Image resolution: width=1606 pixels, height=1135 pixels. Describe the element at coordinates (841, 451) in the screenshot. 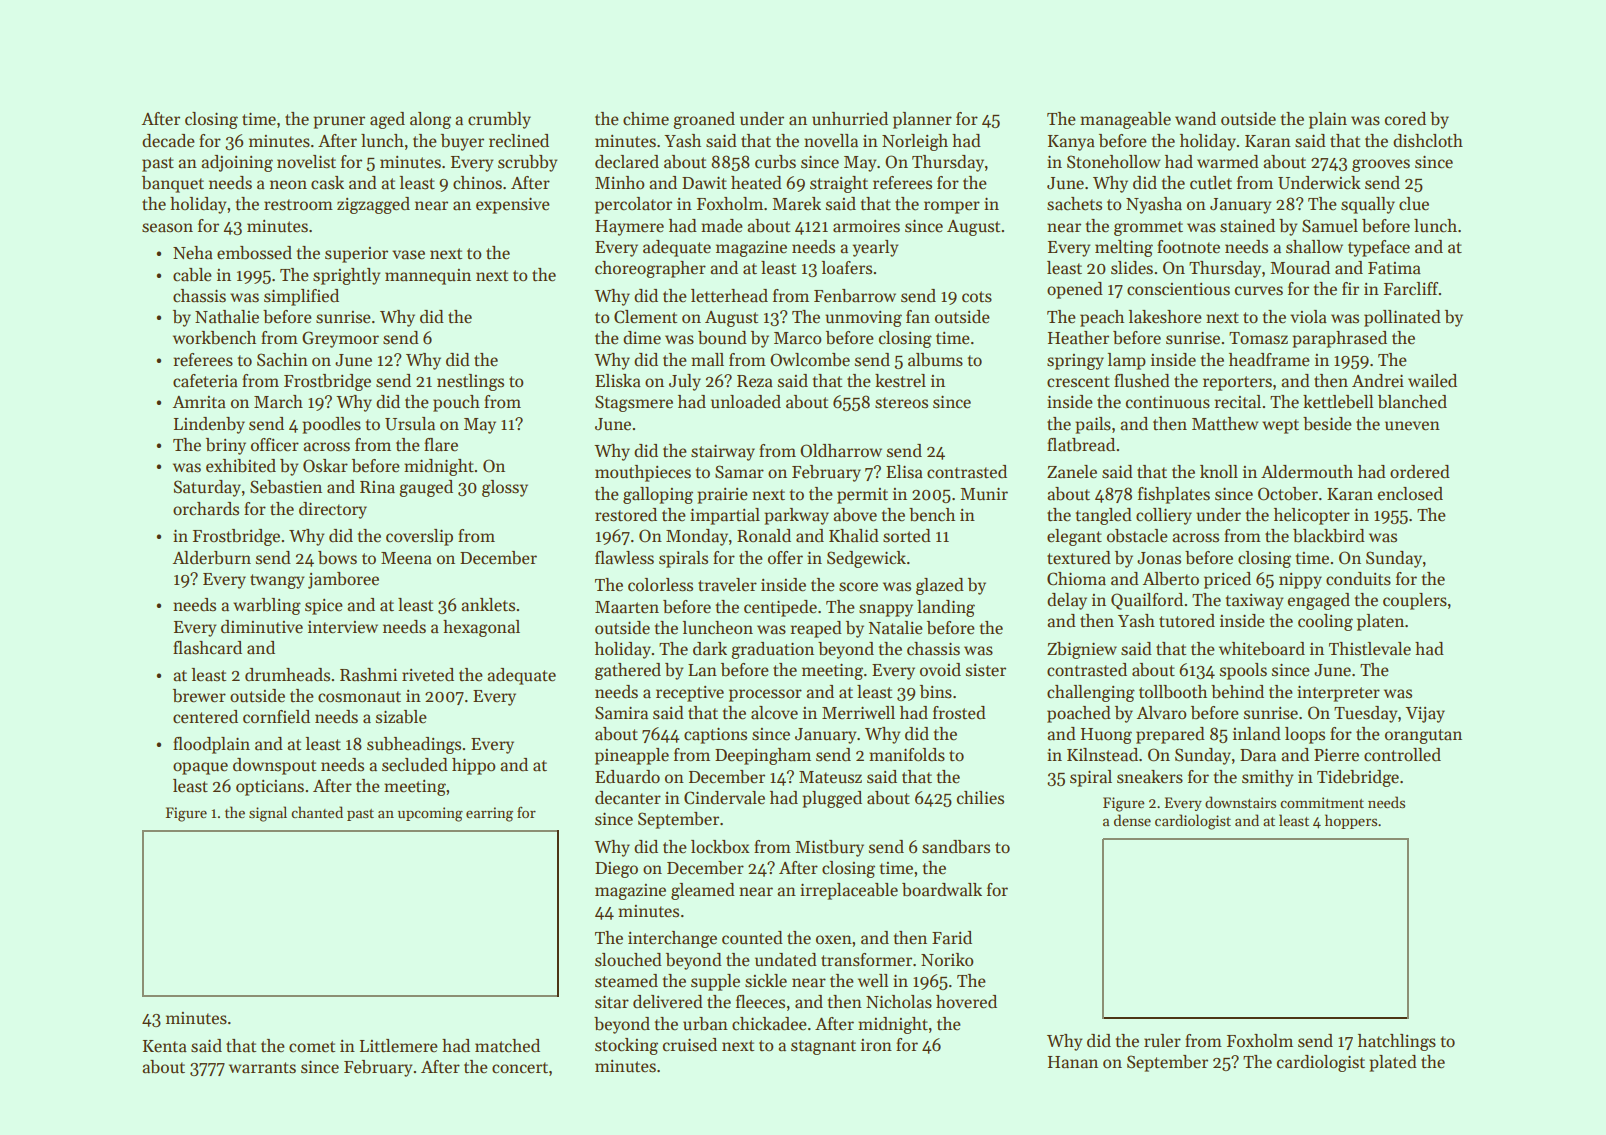

I see `Oldharrow` at that location.
